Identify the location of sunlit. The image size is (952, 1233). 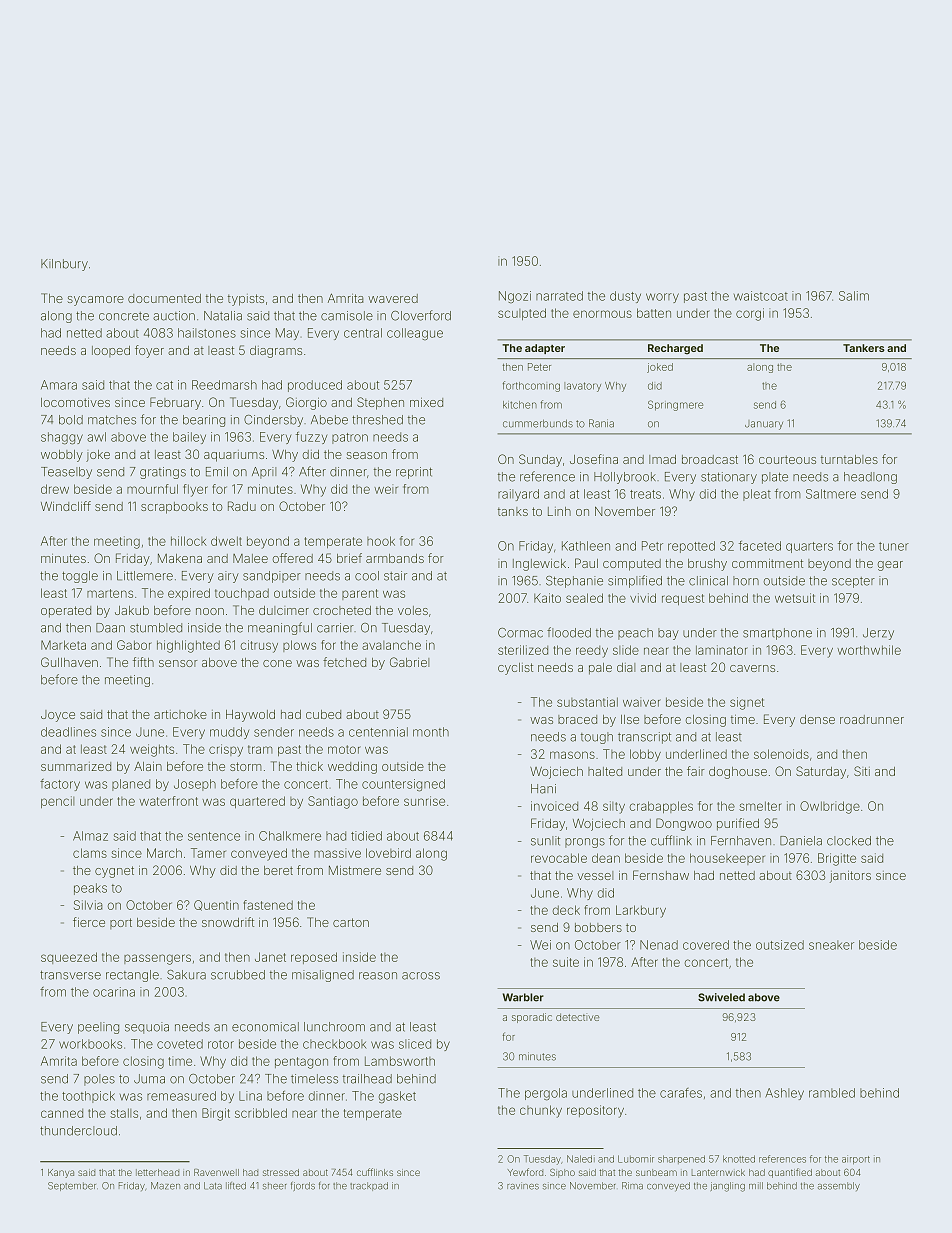
(545, 841).
